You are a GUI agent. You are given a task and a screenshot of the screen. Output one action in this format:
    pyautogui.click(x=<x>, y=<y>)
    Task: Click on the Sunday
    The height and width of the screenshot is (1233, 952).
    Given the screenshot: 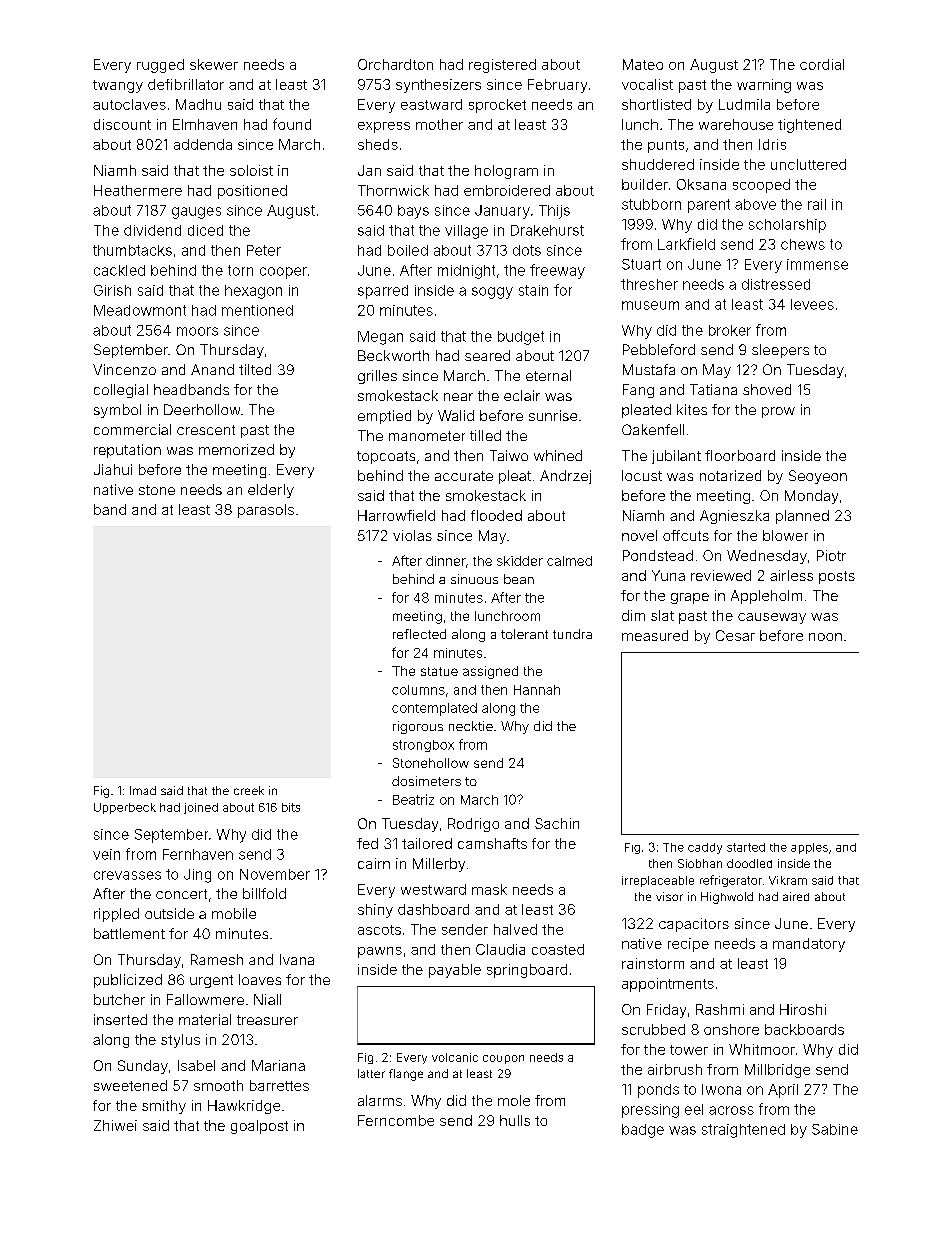 What is the action you would take?
    pyautogui.click(x=143, y=1067)
